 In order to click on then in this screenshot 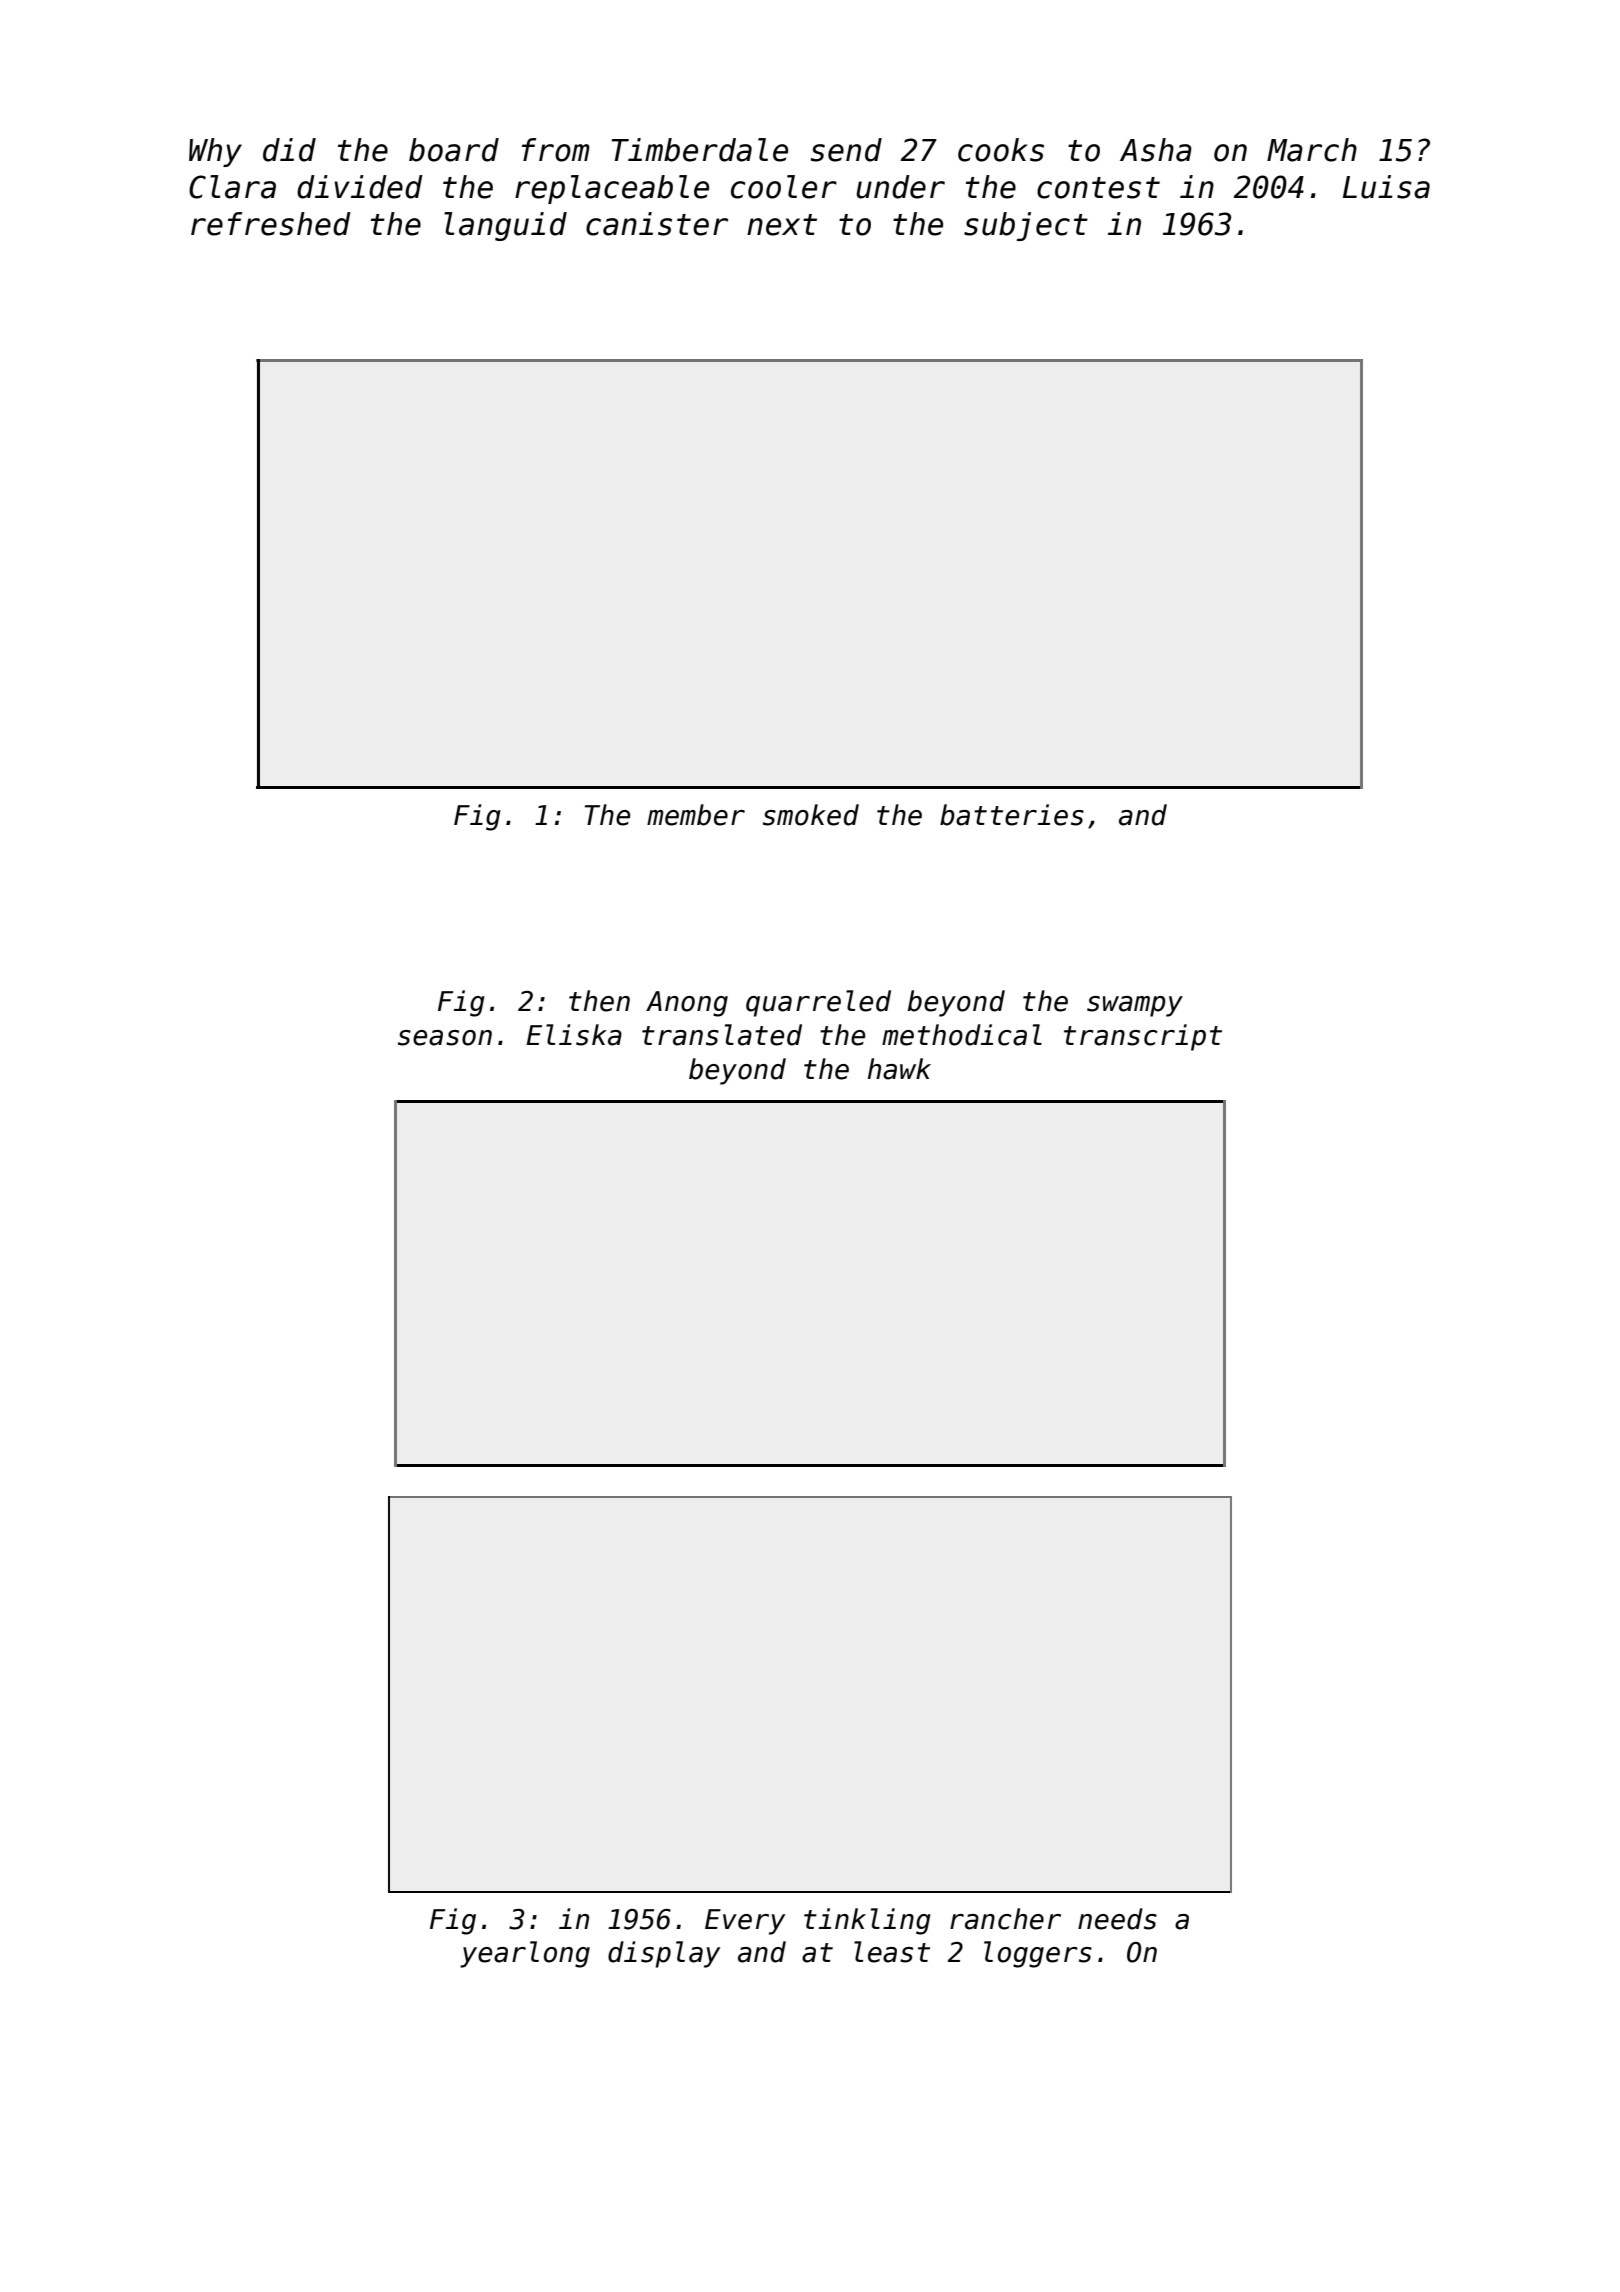, I will do `click(599, 1001)`.
